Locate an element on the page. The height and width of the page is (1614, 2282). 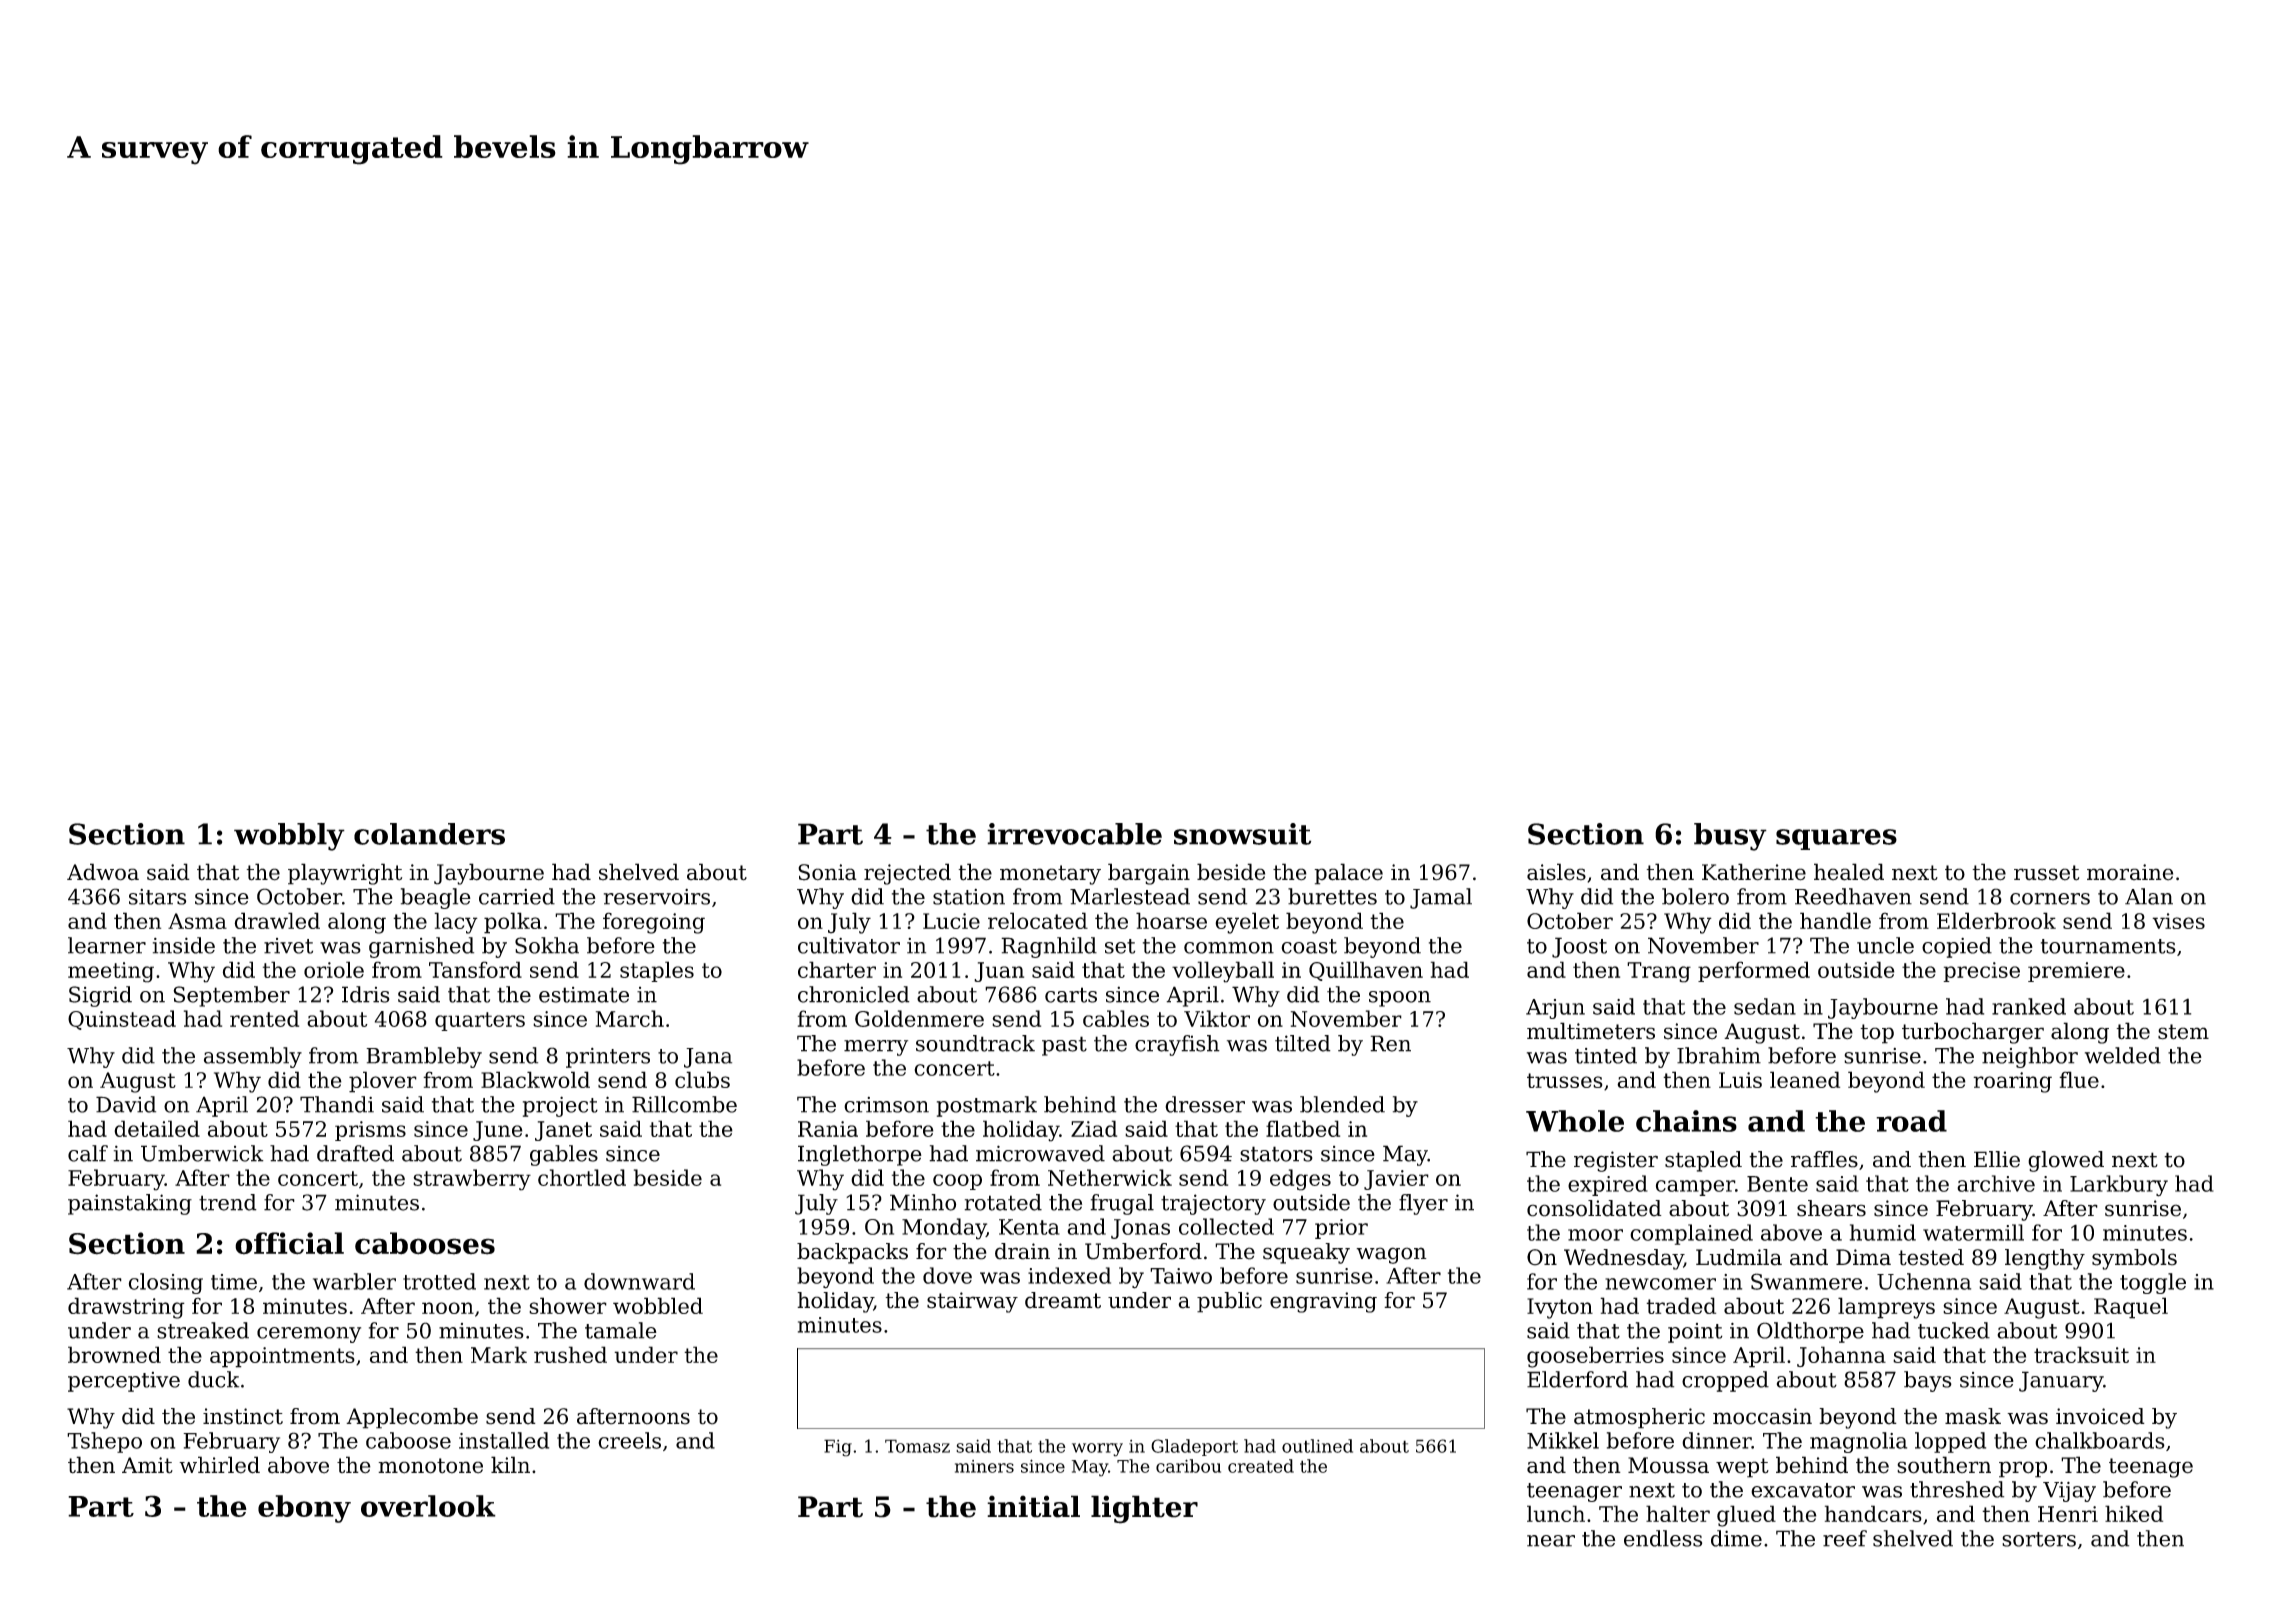
squares is located at coordinates (1836, 839).
